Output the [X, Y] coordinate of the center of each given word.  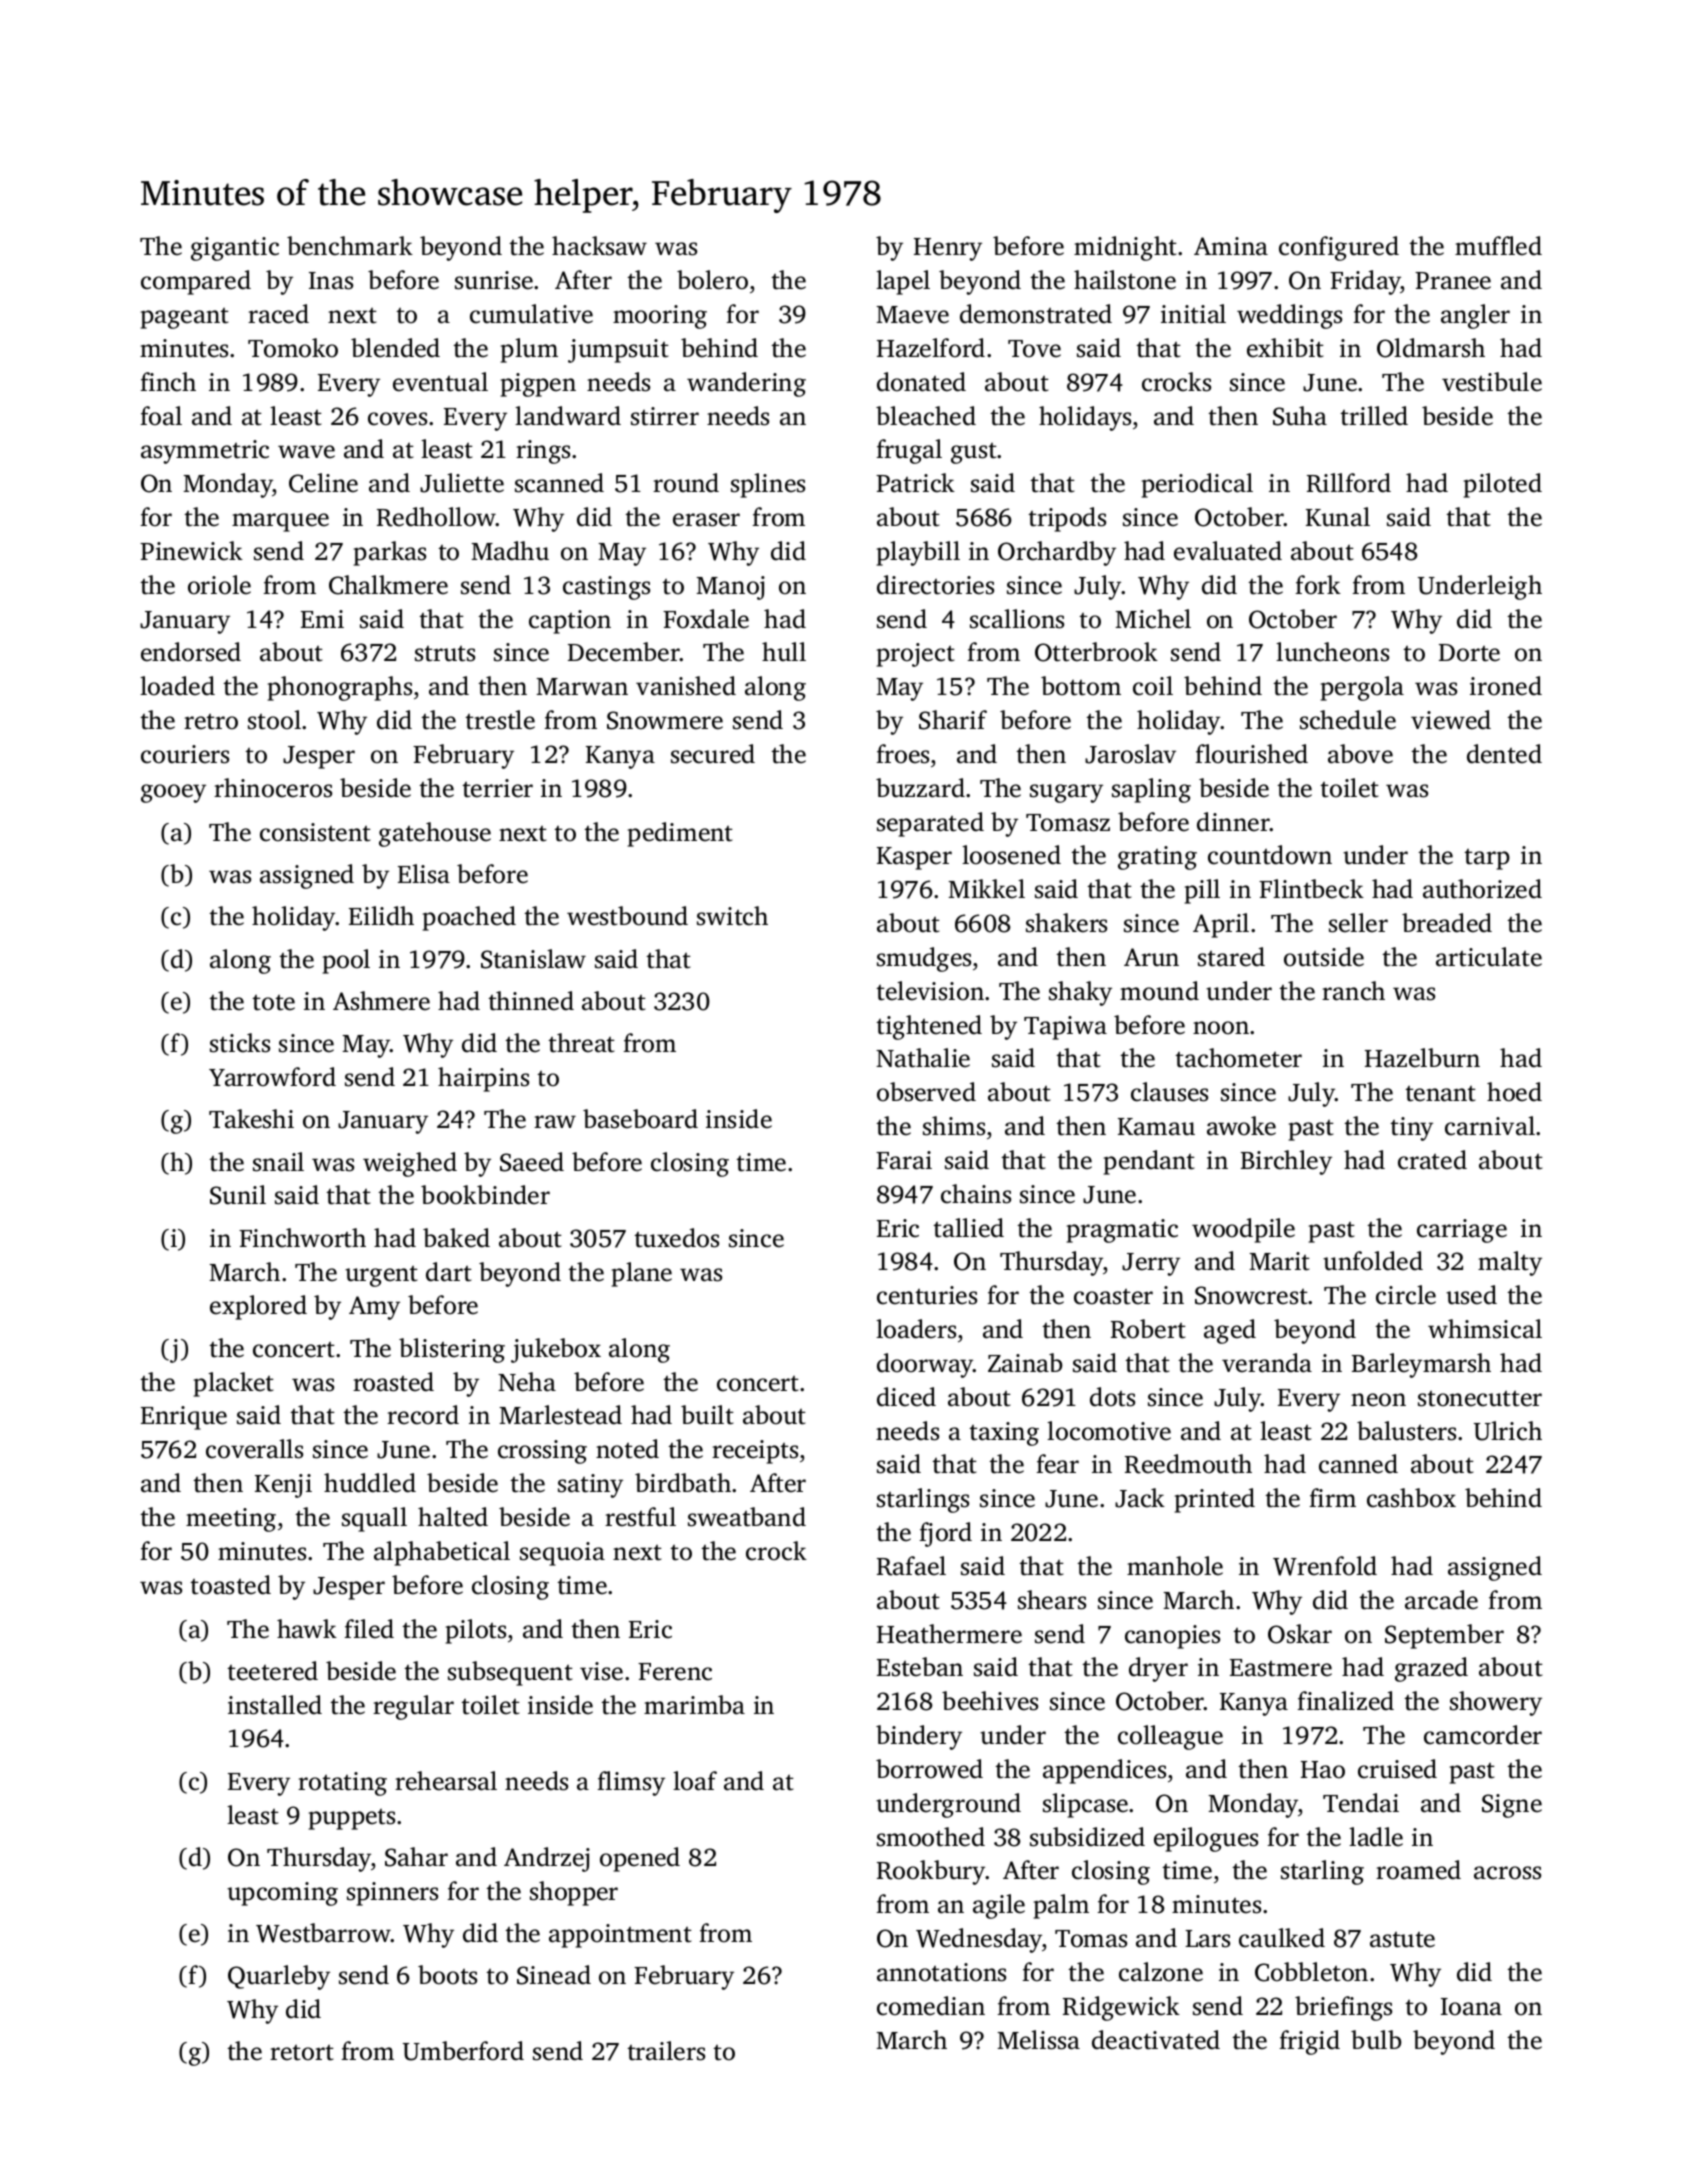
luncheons [1332, 652]
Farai [904, 1160]
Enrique [184, 1418]
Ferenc [675, 1672]
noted [627, 1449]
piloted [1503, 485]
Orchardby [1057, 553]
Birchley [1286, 1162]
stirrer [665, 416]
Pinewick [191, 551]
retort [302, 2053]
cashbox [1411, 1498]
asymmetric [205, 452]
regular [413, 1707]
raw [555, 1122]
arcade [1441, 1600]
